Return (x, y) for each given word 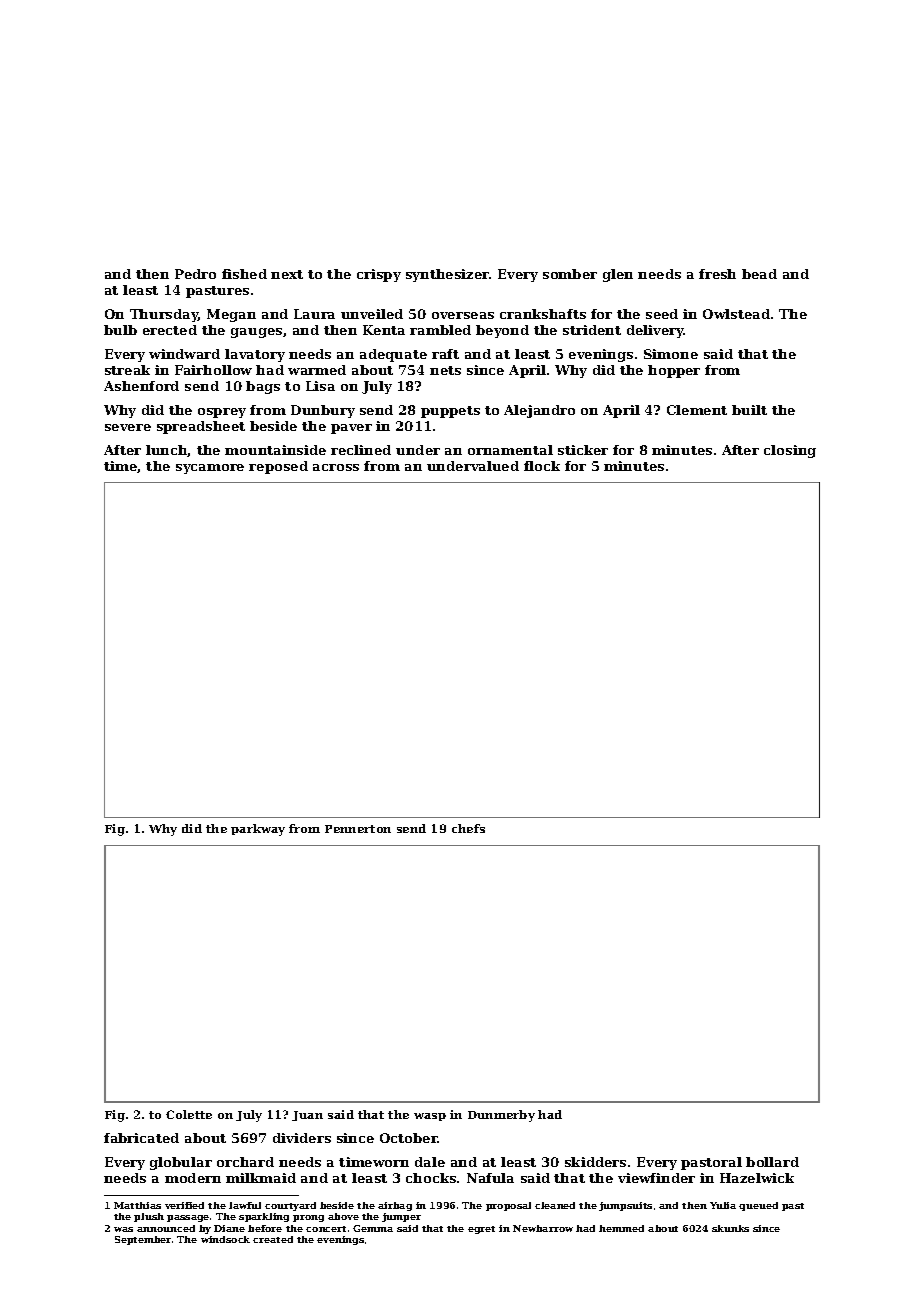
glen (618, 275)
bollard (772, 1162)
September (143, 1240)
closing (790, 451)
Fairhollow (213, 370)
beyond (502, 331)
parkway (258, 830)
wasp (430, 1117)
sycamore (210, 469)
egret (481, 1230)
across (336, 467)
